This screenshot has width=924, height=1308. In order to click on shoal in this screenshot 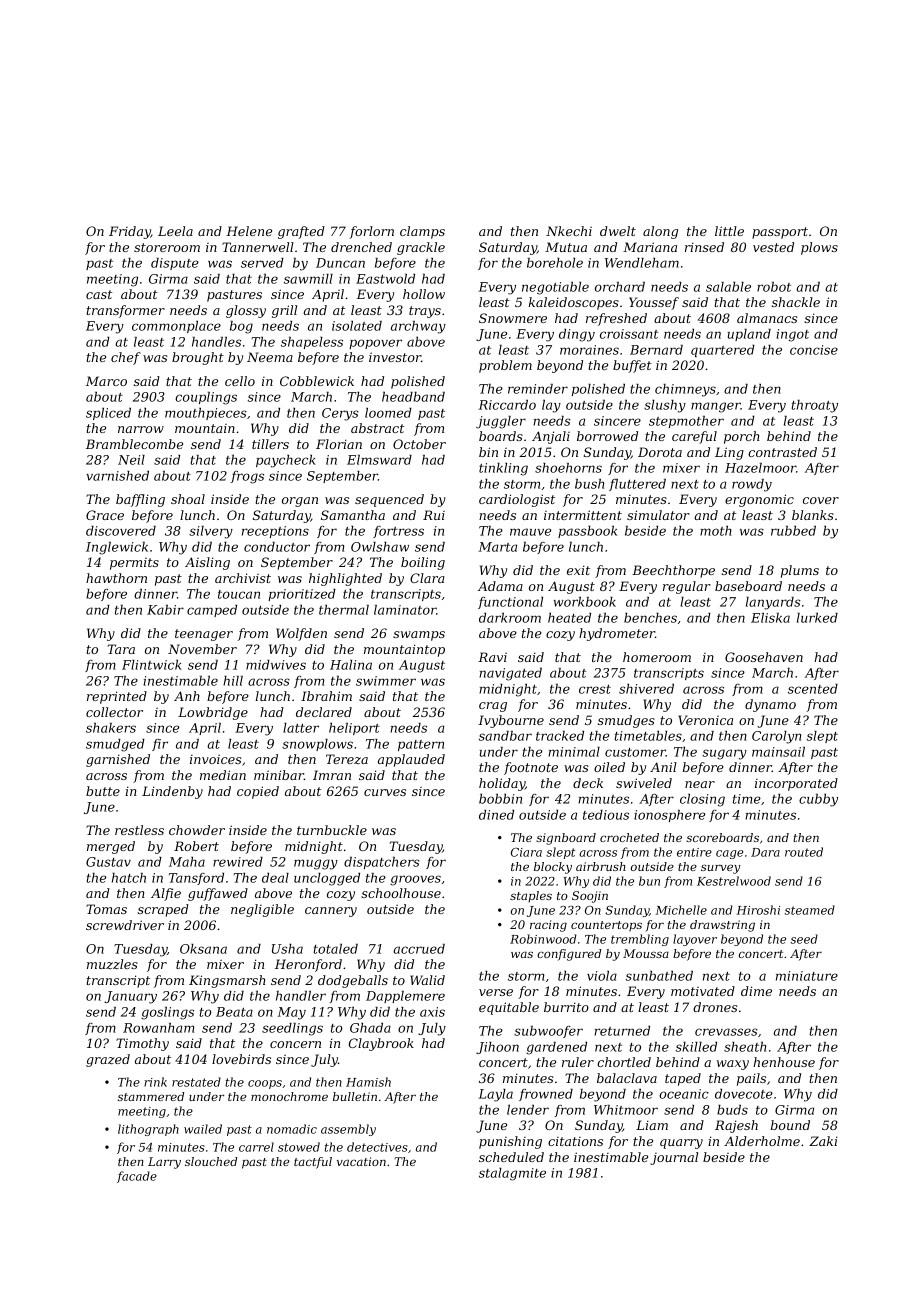, I will do `click(188, 499)`.
